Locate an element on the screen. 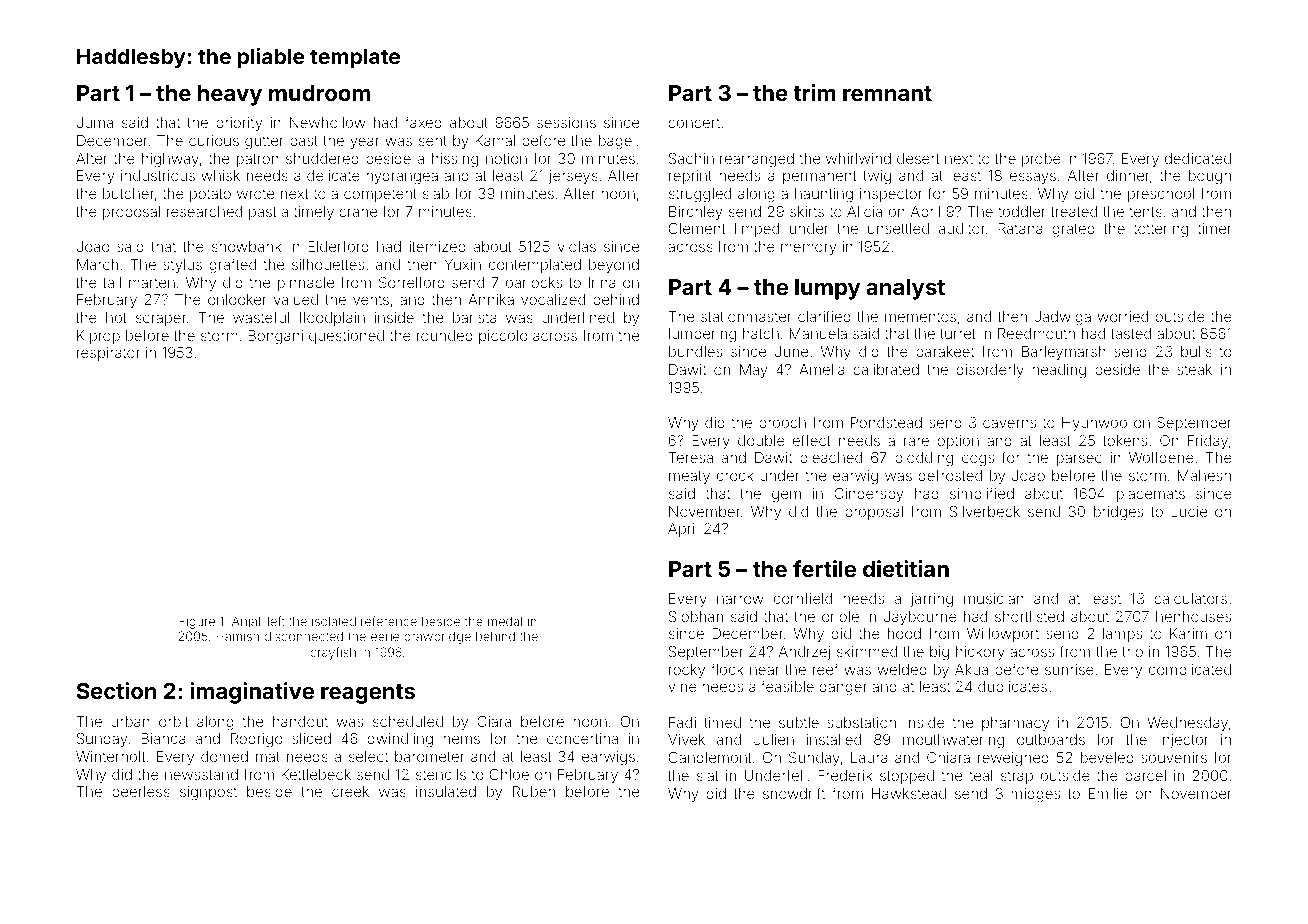 The height and width of the screenshot is (924, 1308). jerseys is located at coordinates (573, 177).
